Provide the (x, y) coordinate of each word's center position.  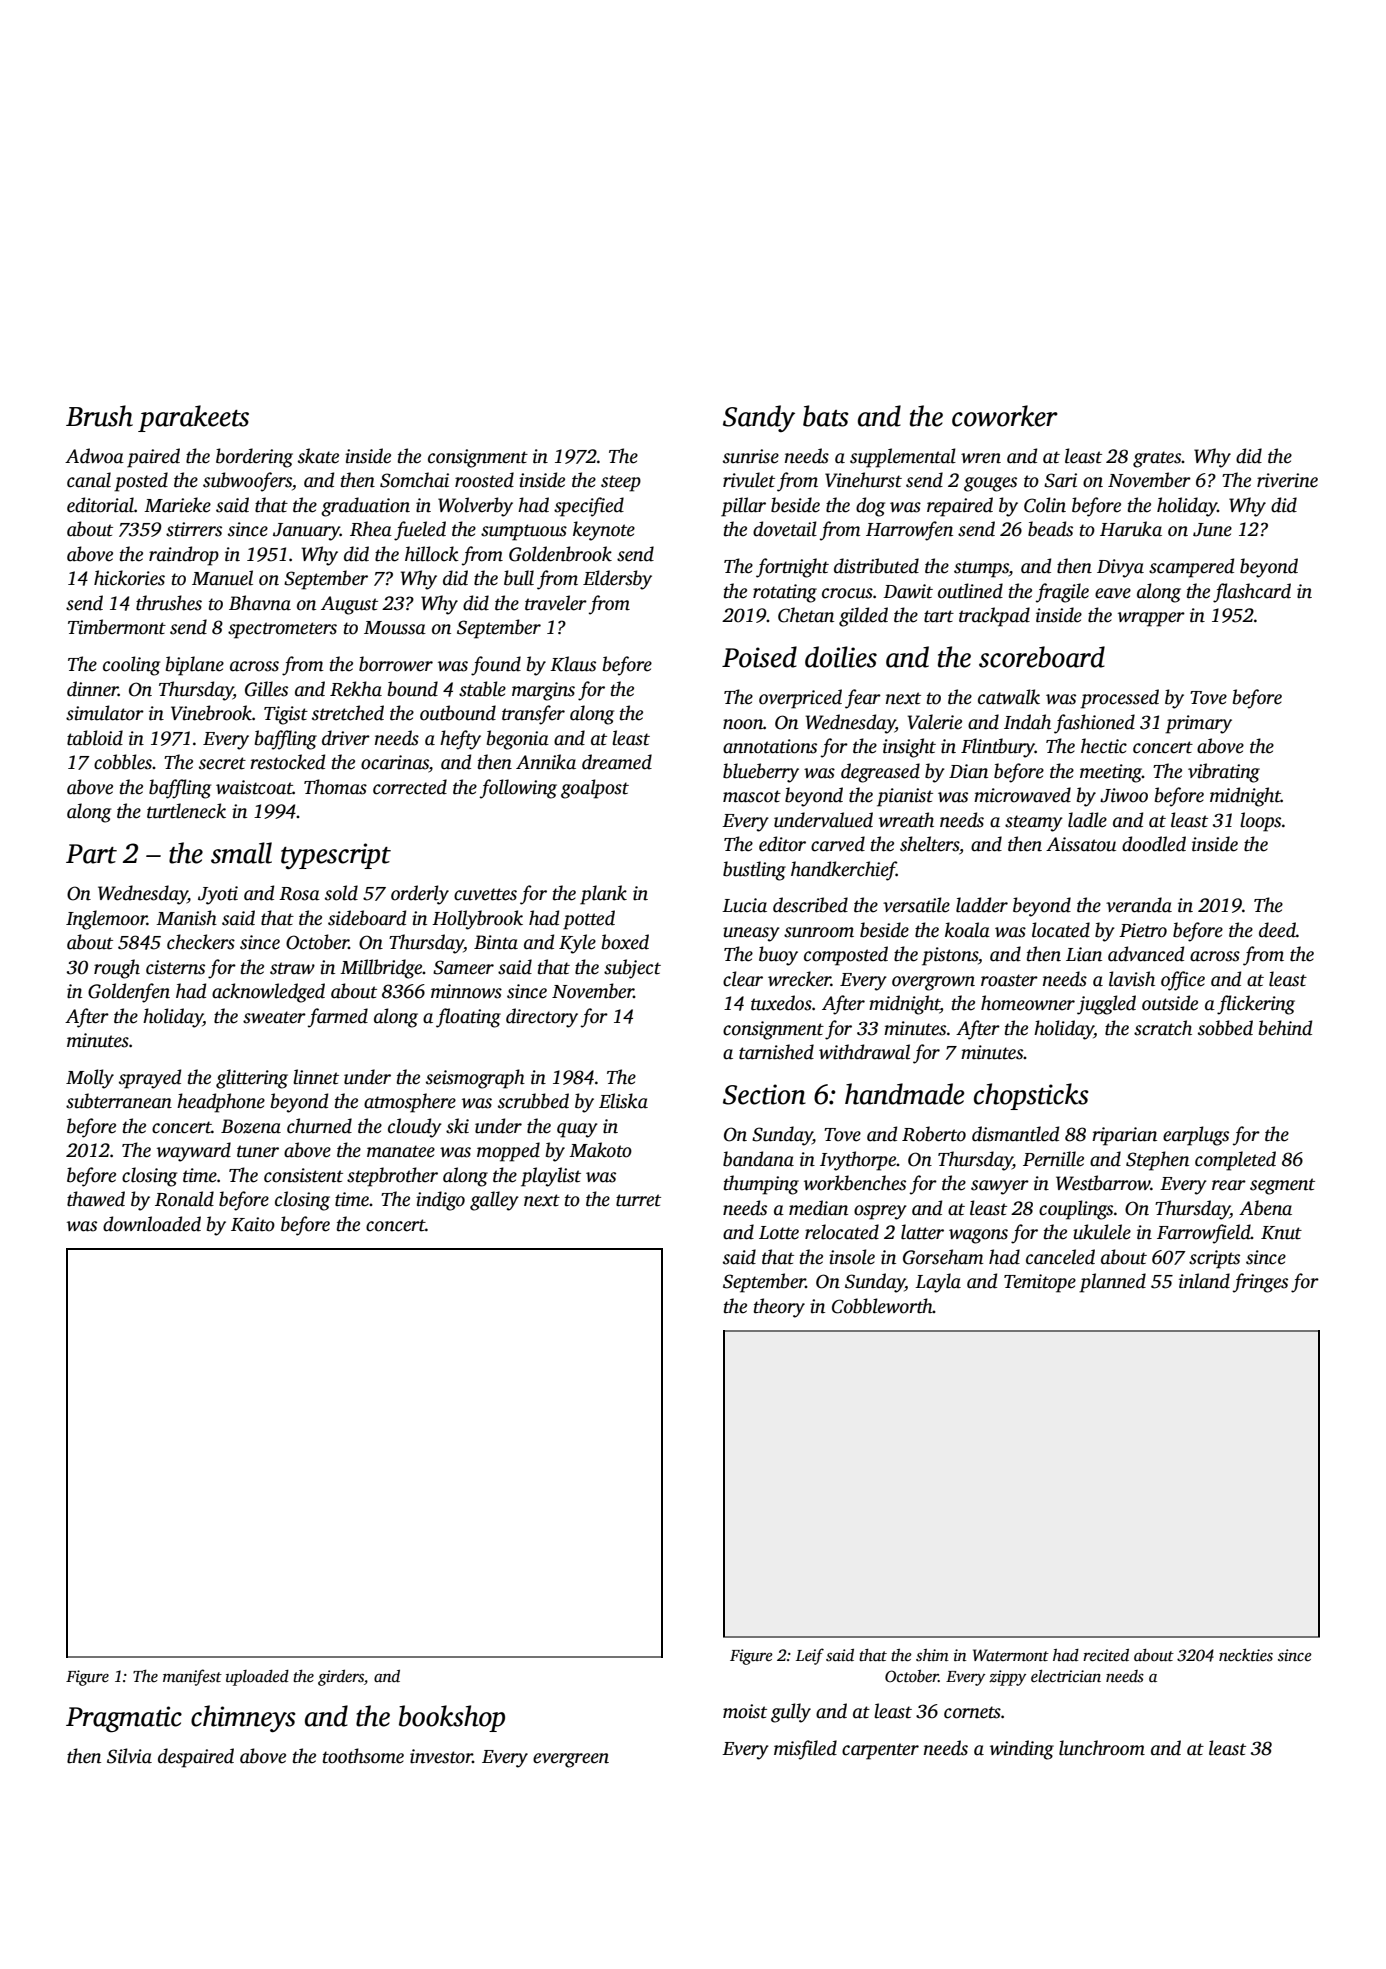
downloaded (152, 1224)
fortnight (792, 568)
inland (1204, 1281)
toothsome (363, 1756)
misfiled (805, 1750)
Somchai (414, 480)
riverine (1287, 480)
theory (779, 1308)
